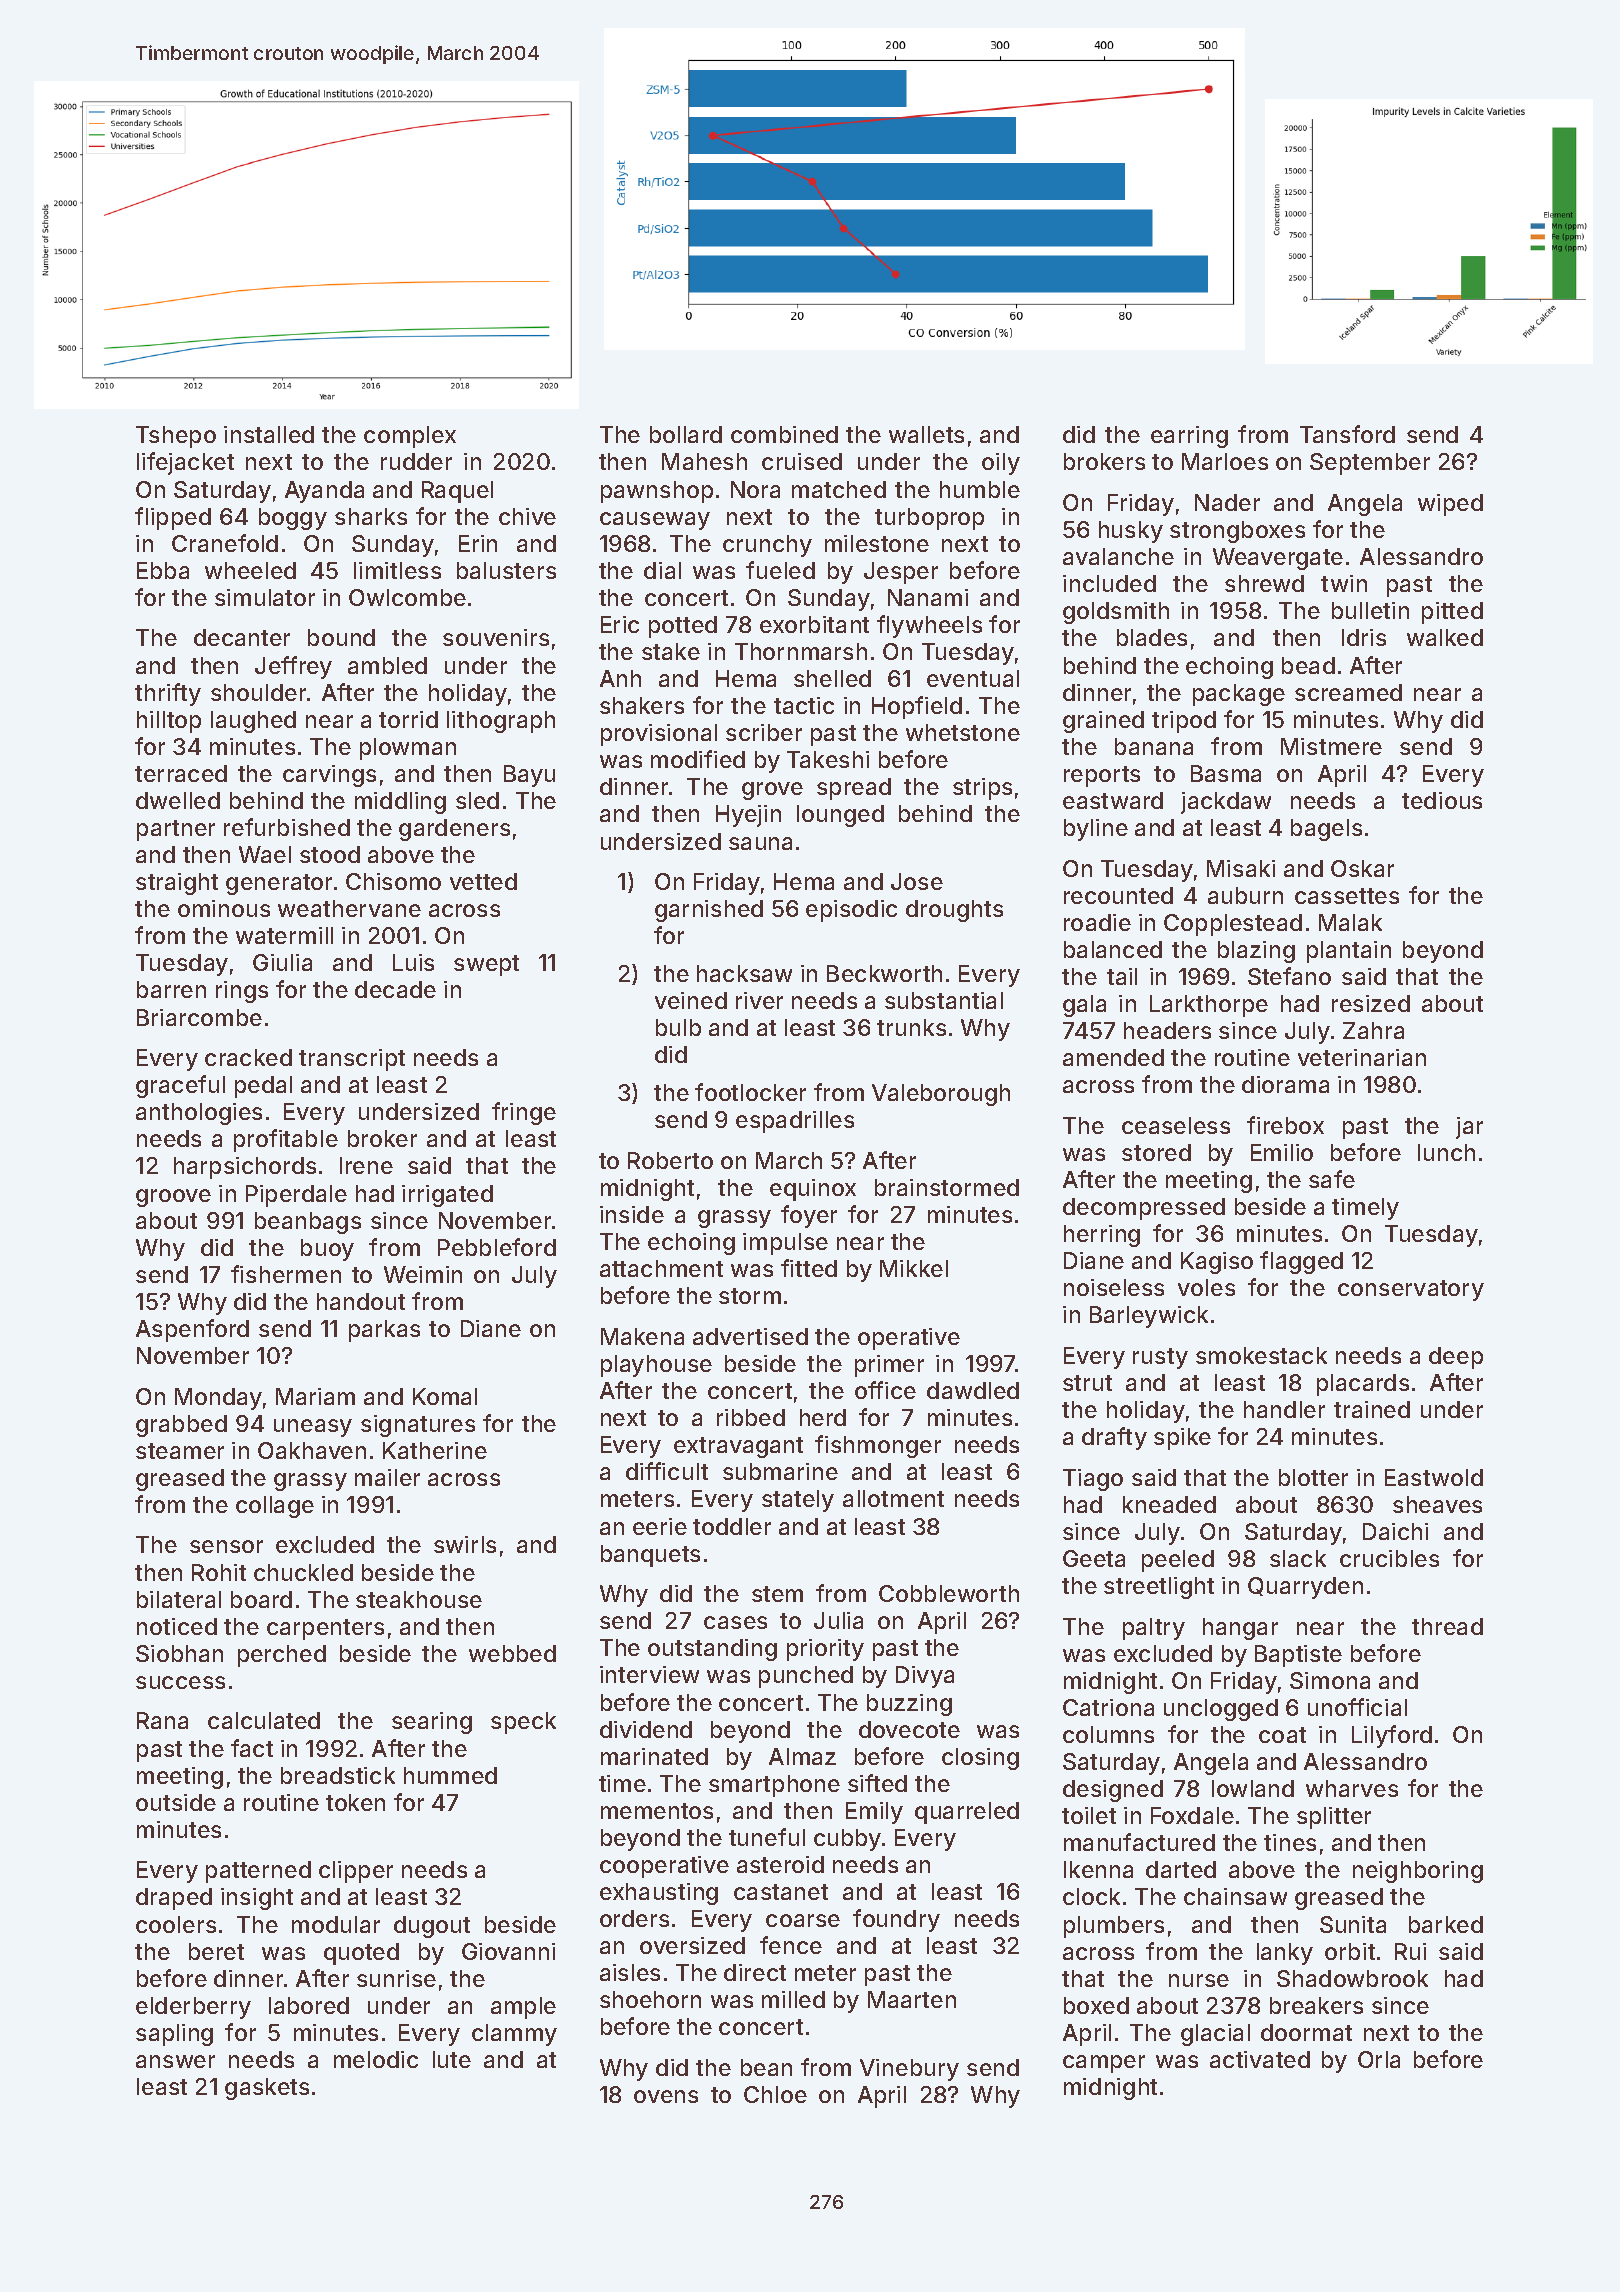  I want to click on Vinebury, so click(909, 2070).
